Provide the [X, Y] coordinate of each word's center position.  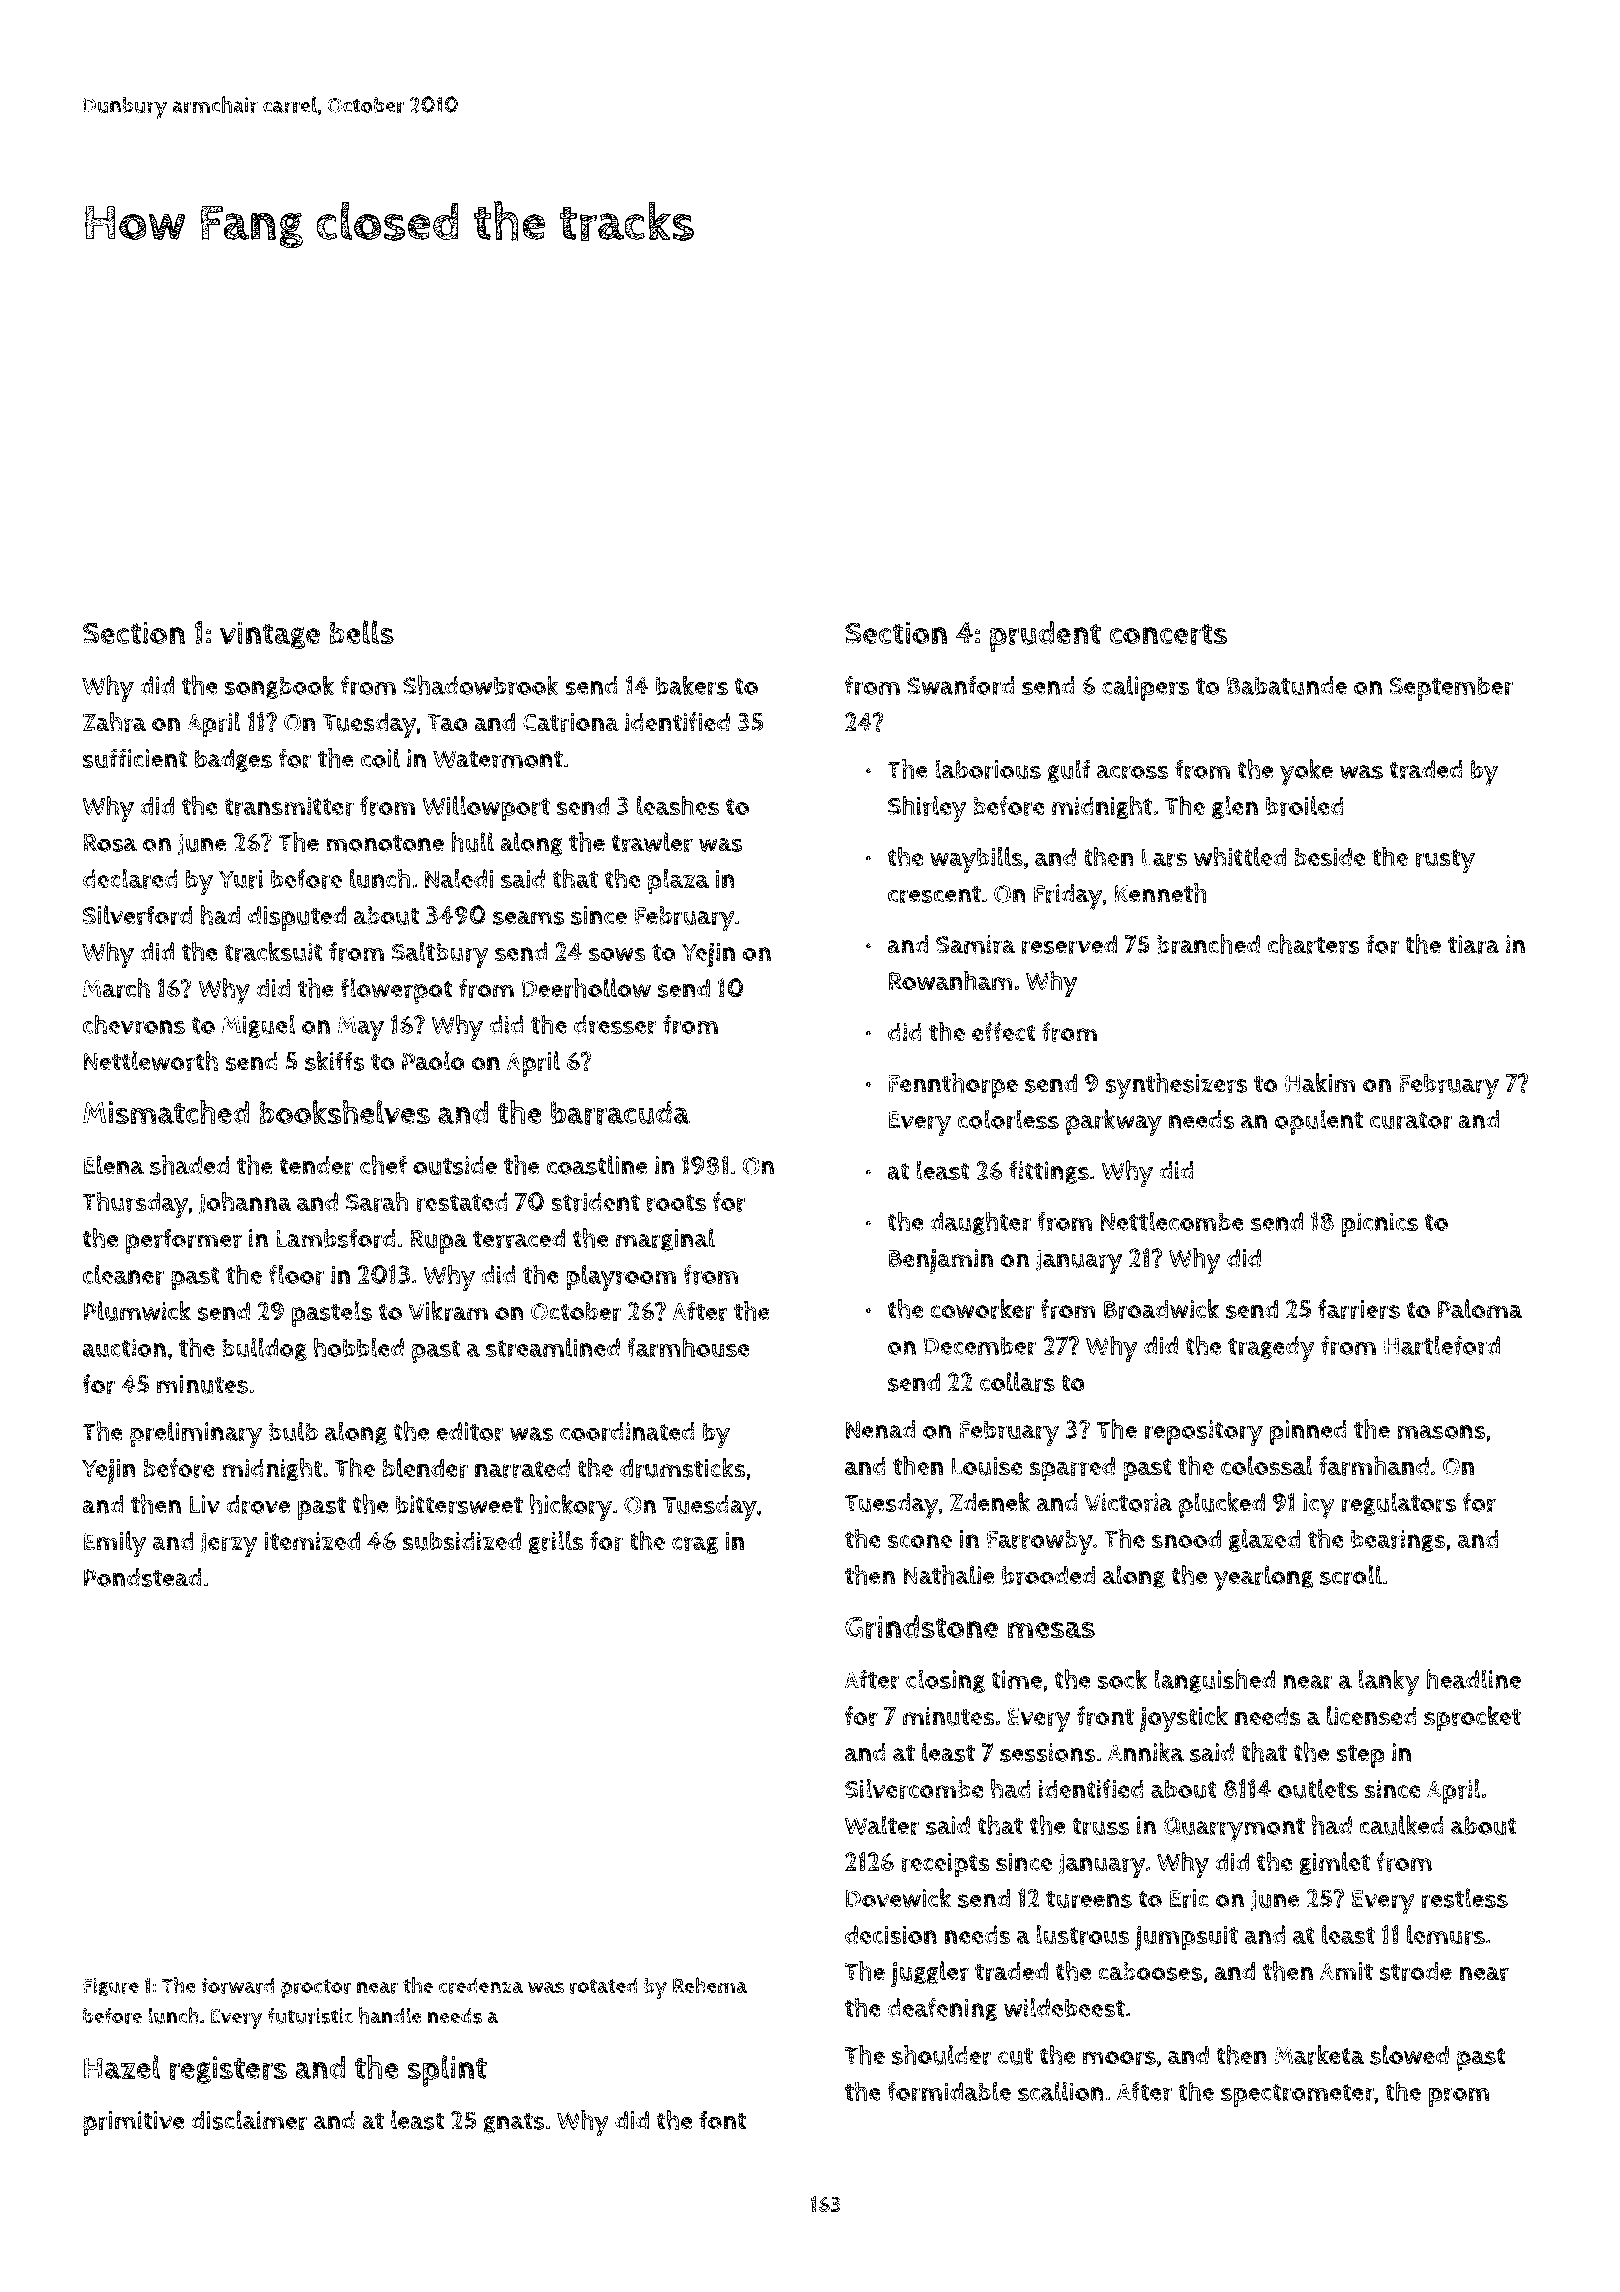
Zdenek [990, 1502]
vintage [270, 635]
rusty [1445, 861]
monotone [385, 843]
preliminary [196, 1434]
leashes [678, 806]
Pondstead [142, 1577]
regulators [1399, 1504]
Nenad [880, 1429]
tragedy [1271, 1349]
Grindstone [921, 1627]
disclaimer [249, 2120]
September [1451, 688]
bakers [692, 685]
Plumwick [137, 1311]
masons [1441, 1432]
